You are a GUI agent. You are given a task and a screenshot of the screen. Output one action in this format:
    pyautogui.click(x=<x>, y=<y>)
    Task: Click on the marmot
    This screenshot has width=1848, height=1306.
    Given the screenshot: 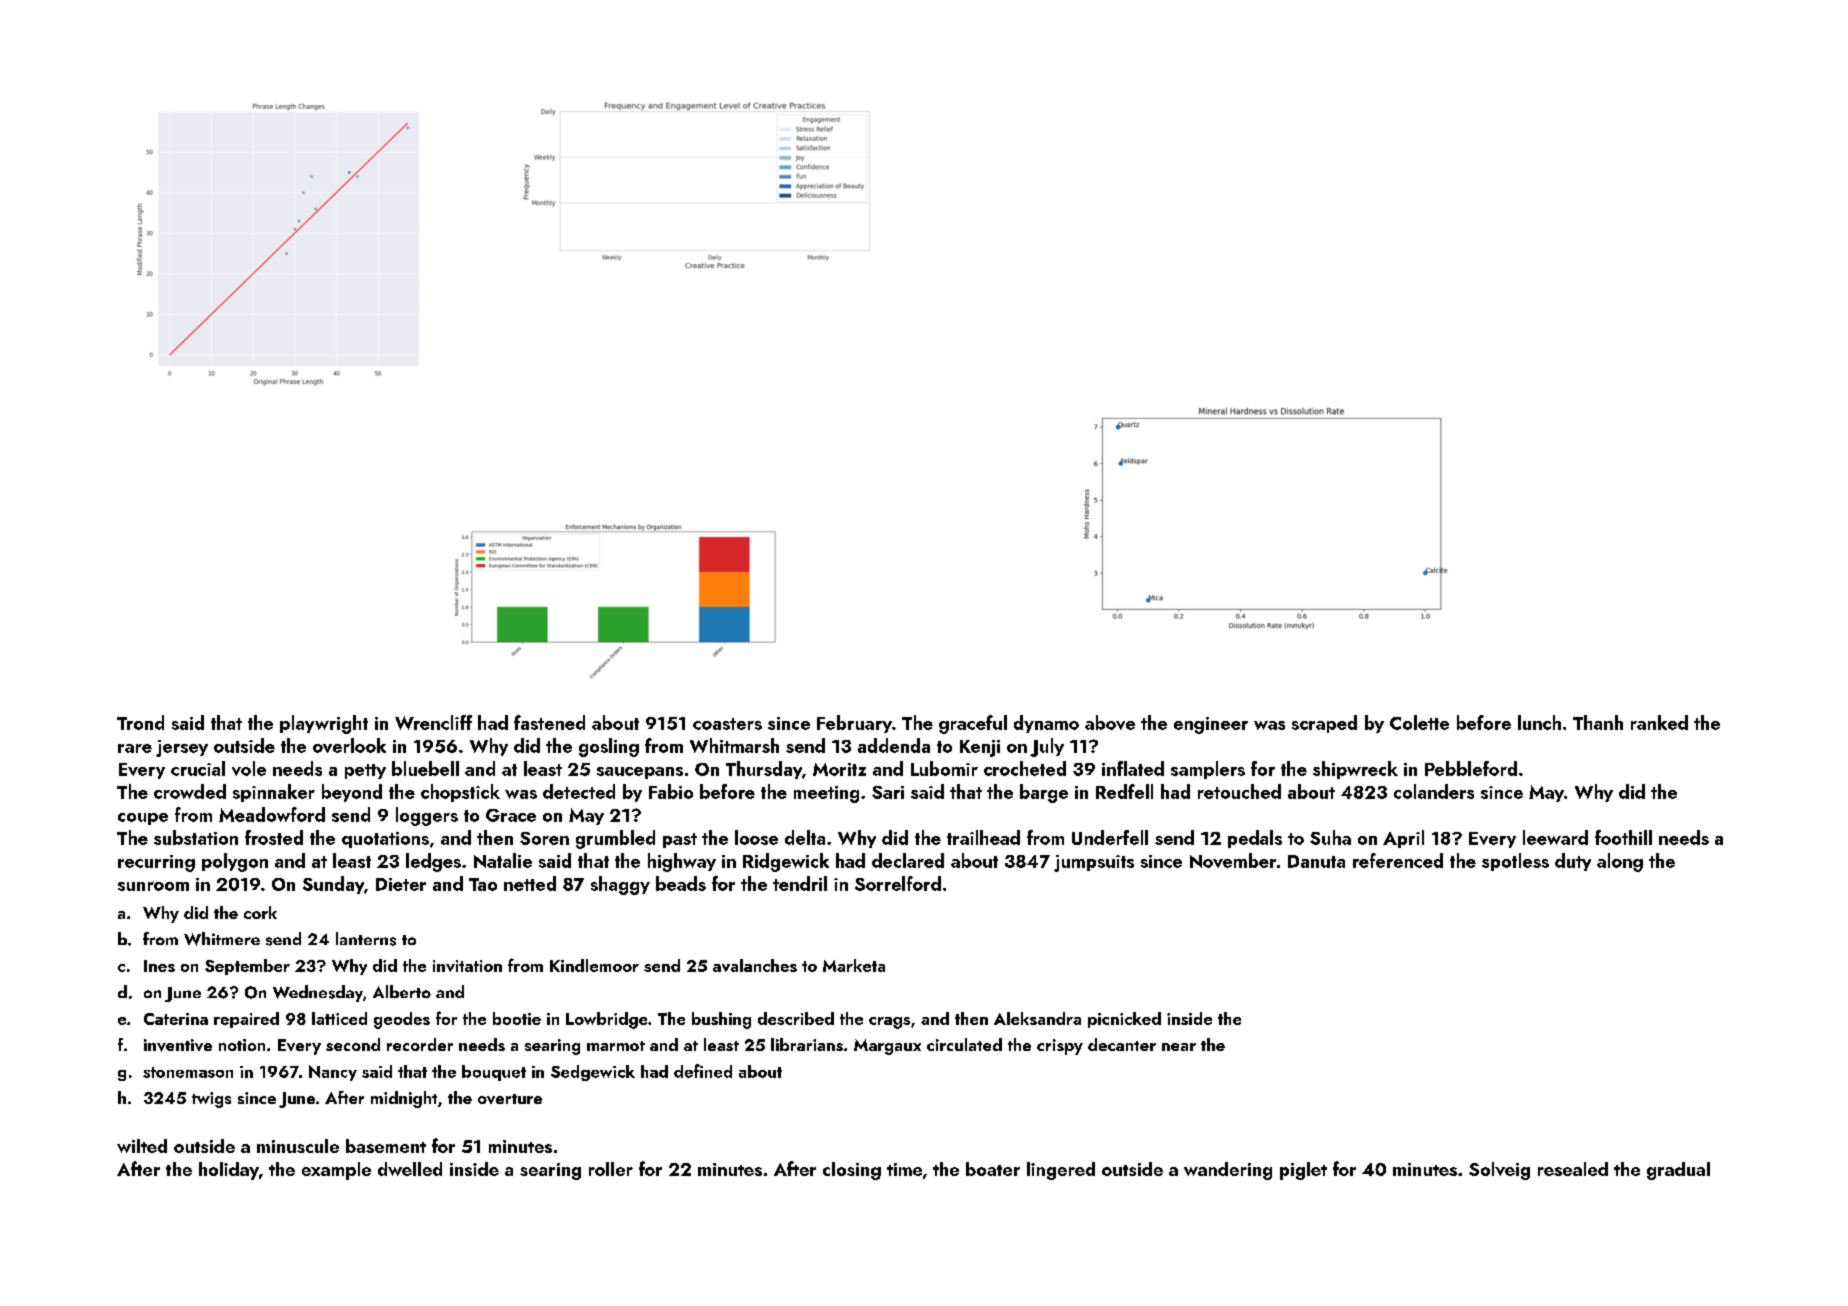 What is the action you would take?
    pyautogui.click(x=616, y=1046)
